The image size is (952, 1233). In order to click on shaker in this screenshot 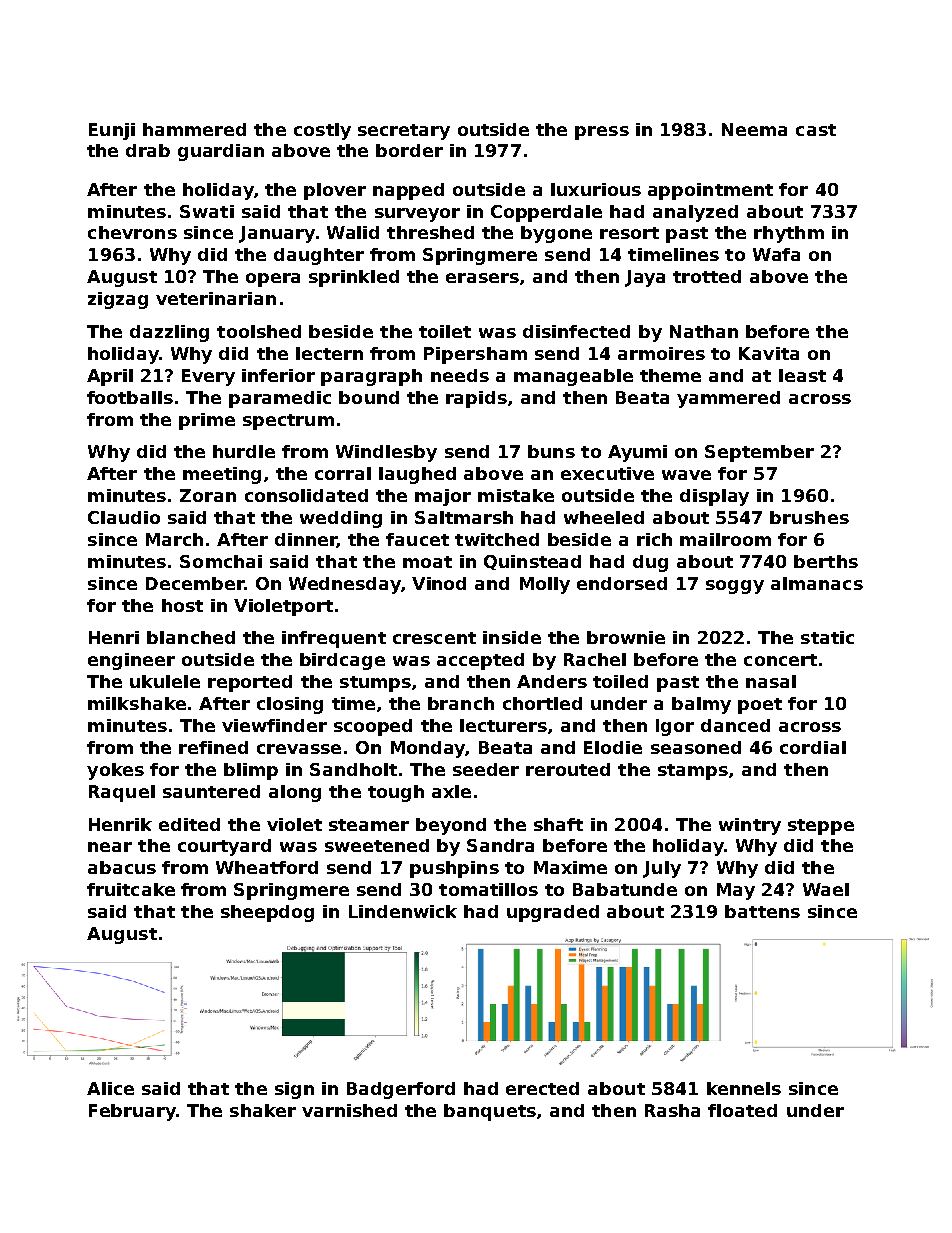, I will do `click(263, 1110)`.
